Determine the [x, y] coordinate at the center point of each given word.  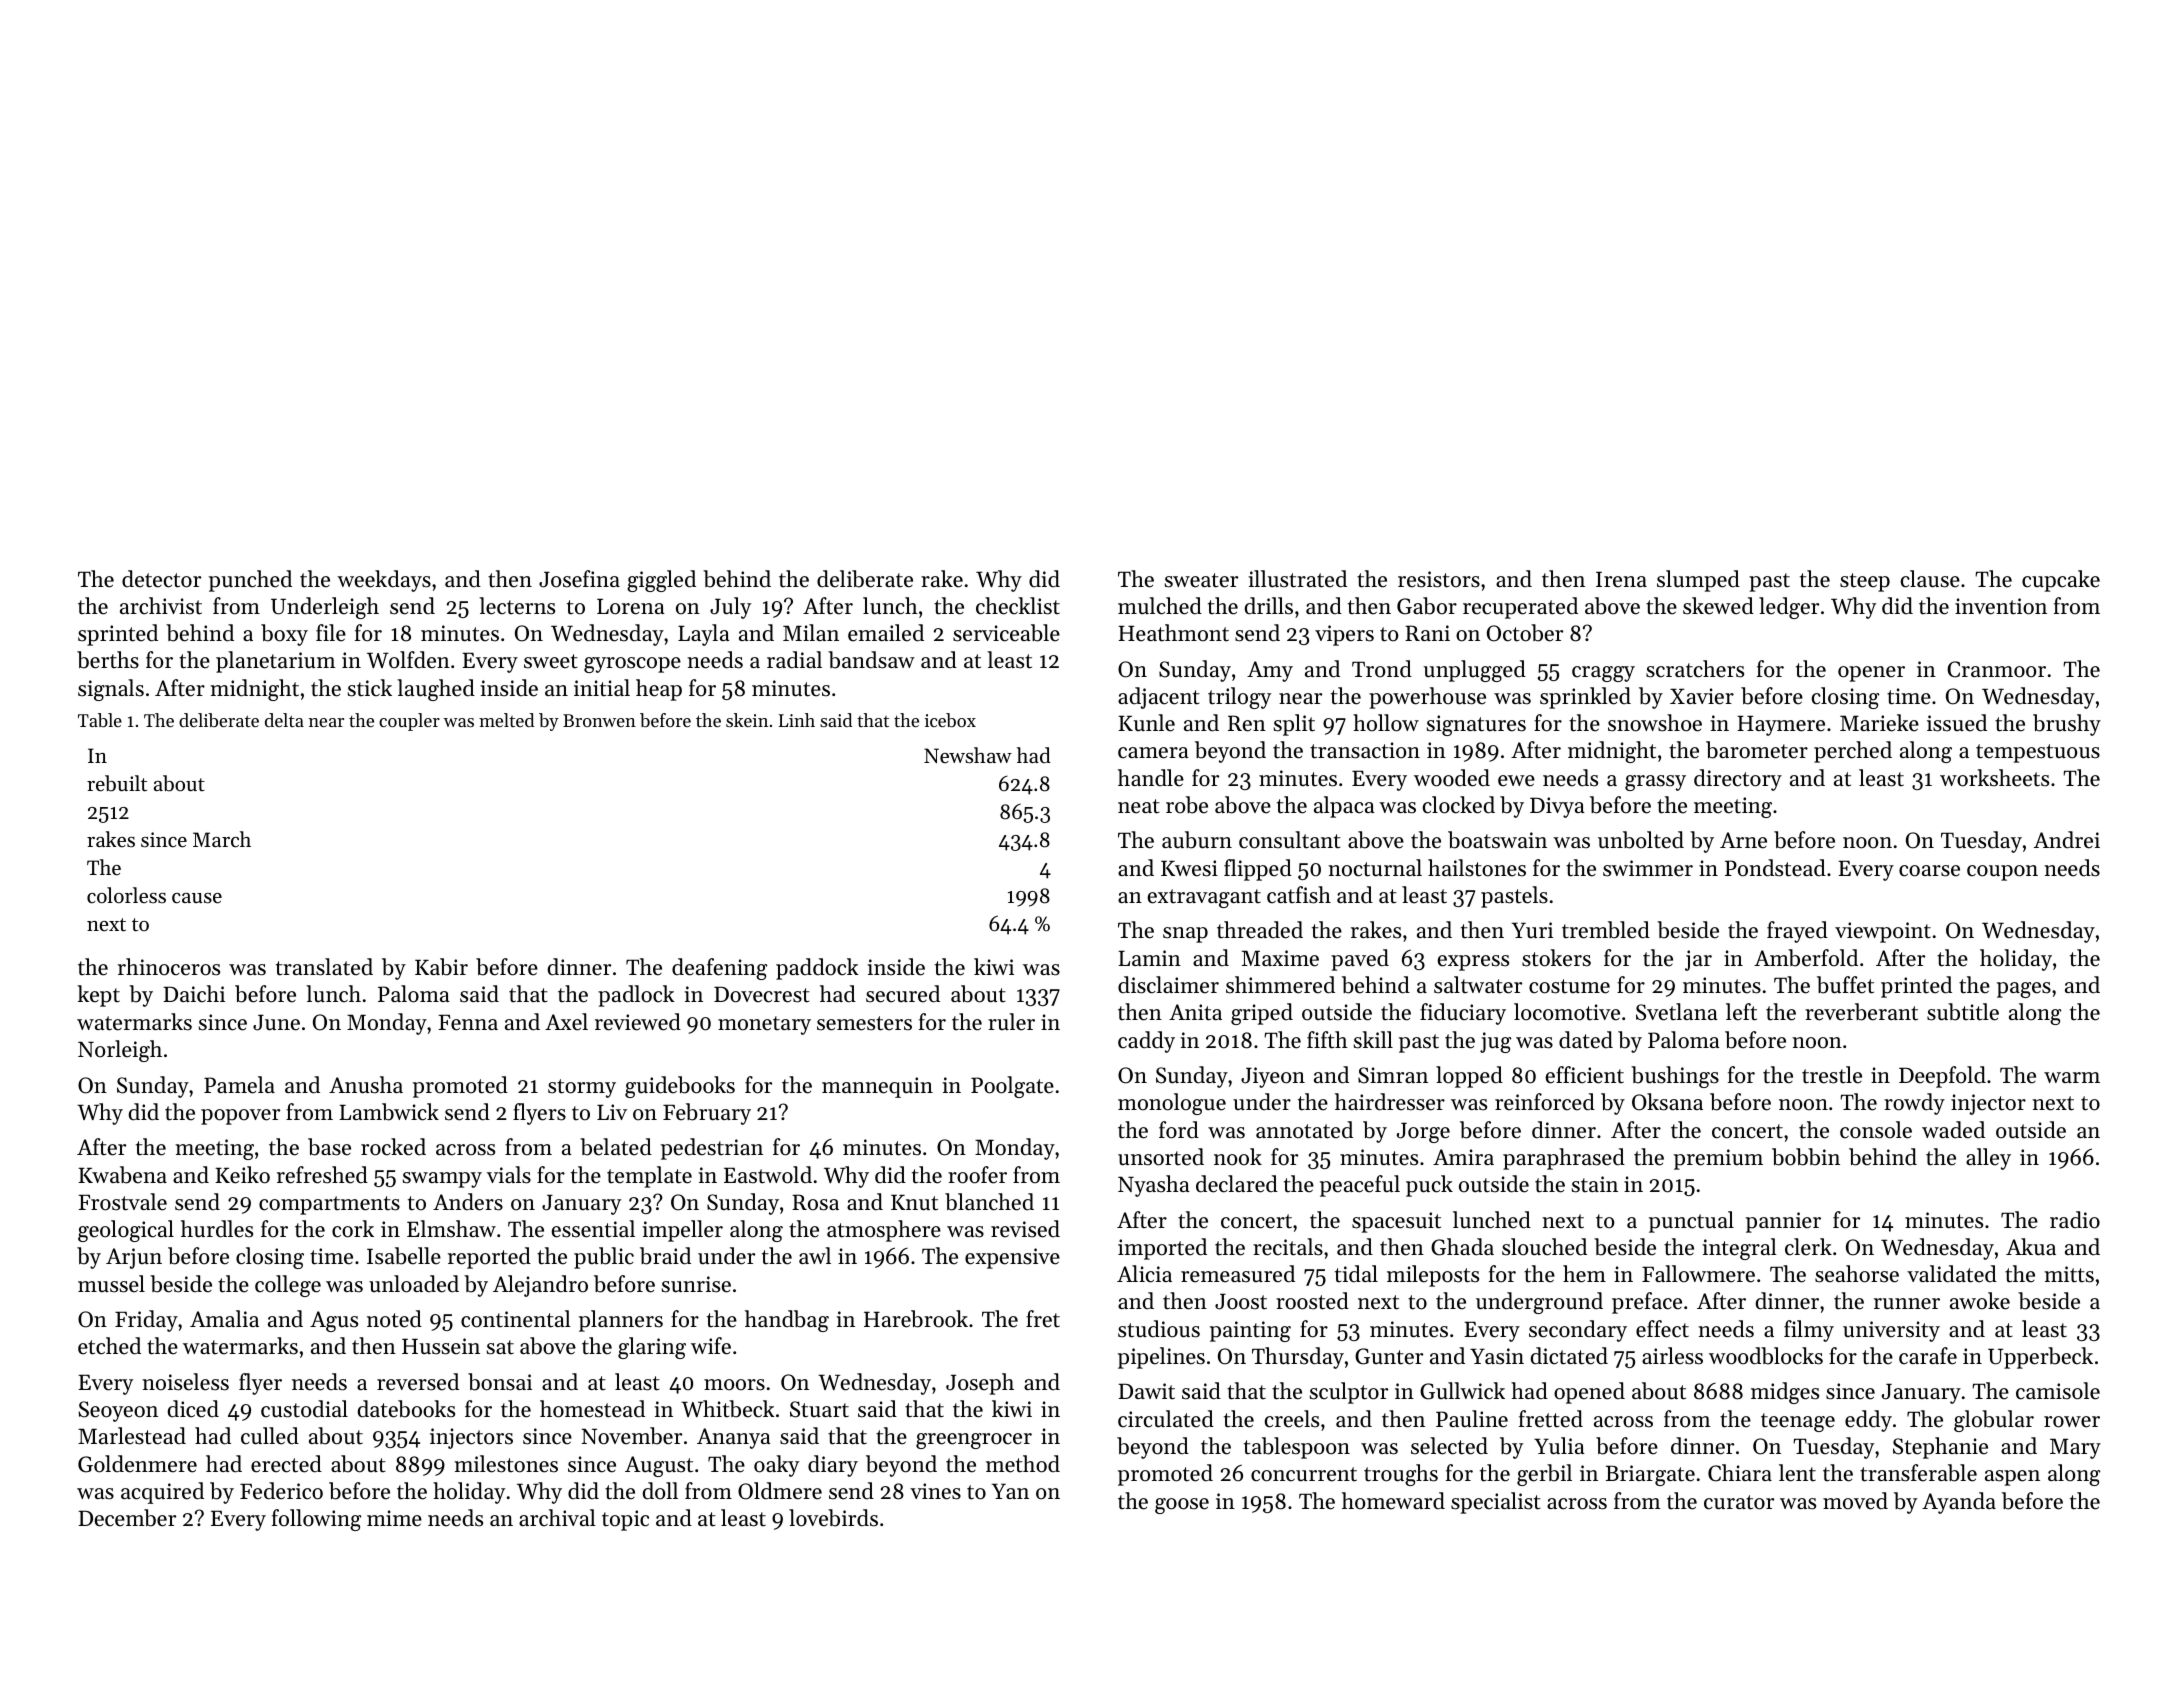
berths [108, 660]
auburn [1197, 840]
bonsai [500, 1382]
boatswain [1497, 840]
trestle [1832, 1075]
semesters [864, 1023]
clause [1930, 579]
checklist [1018, 606]
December [127, 1518]
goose [1182, 1506]
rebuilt [117, 783]
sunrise [696, 1284]
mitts [2069, 1274]
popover [240, 1117]
